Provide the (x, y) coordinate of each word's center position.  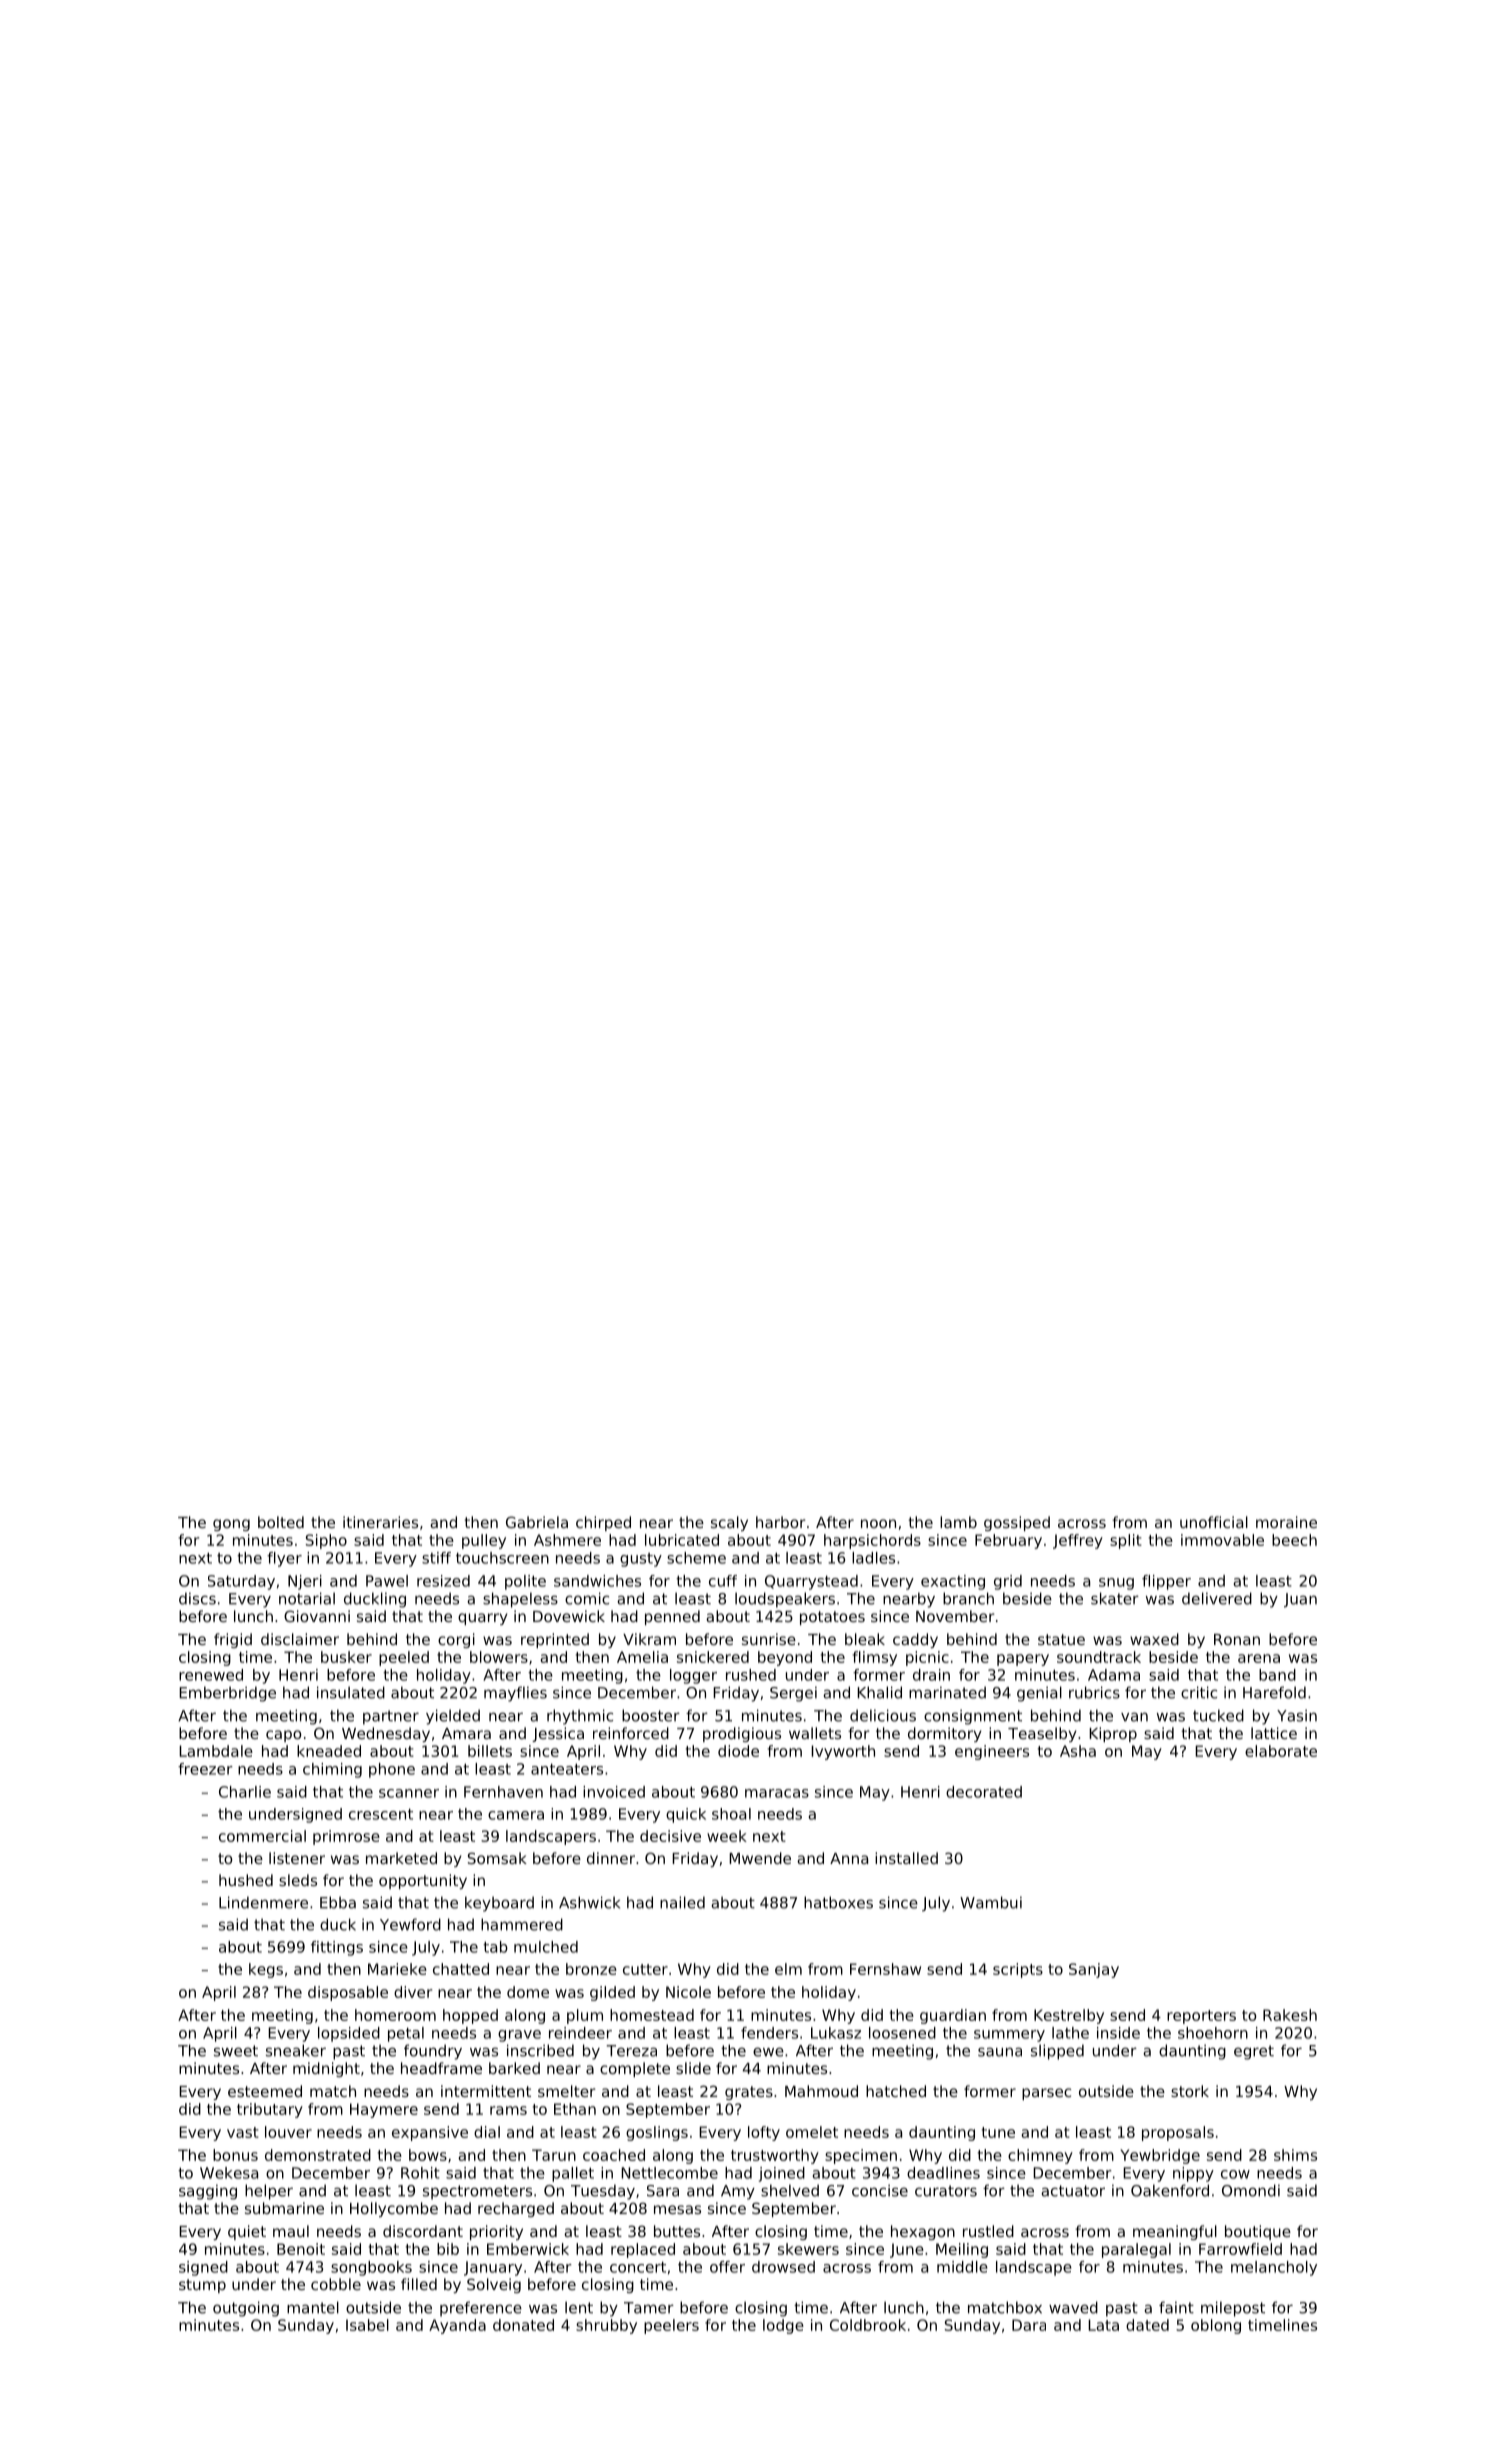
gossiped (1017, 1523)
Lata (1103, 2325)
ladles (873, 1558)
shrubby (606, 2326)
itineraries (380, 1522)
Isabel (367, 2325)
